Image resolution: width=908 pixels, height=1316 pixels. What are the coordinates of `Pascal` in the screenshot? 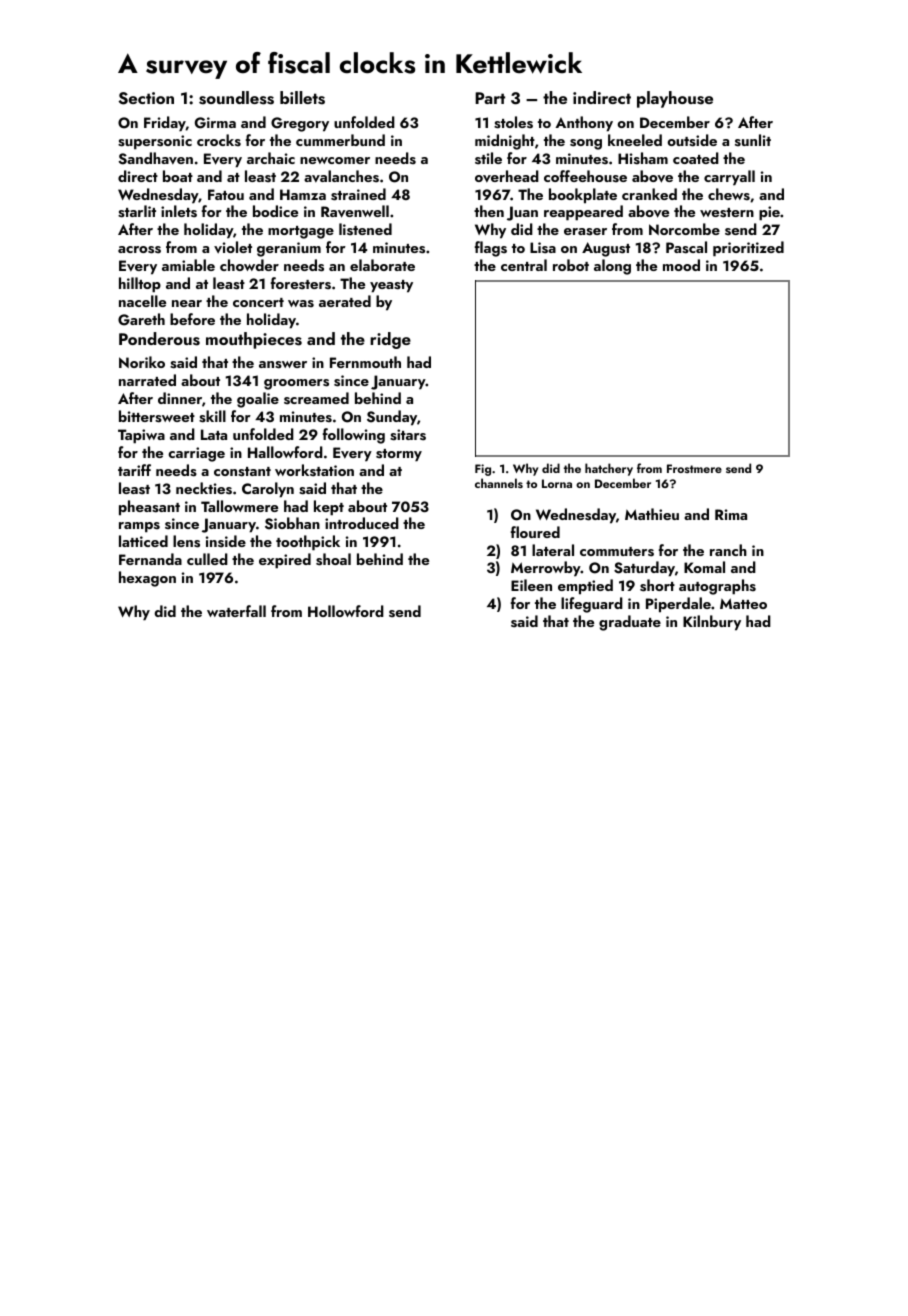 It's located at (686, 247).
